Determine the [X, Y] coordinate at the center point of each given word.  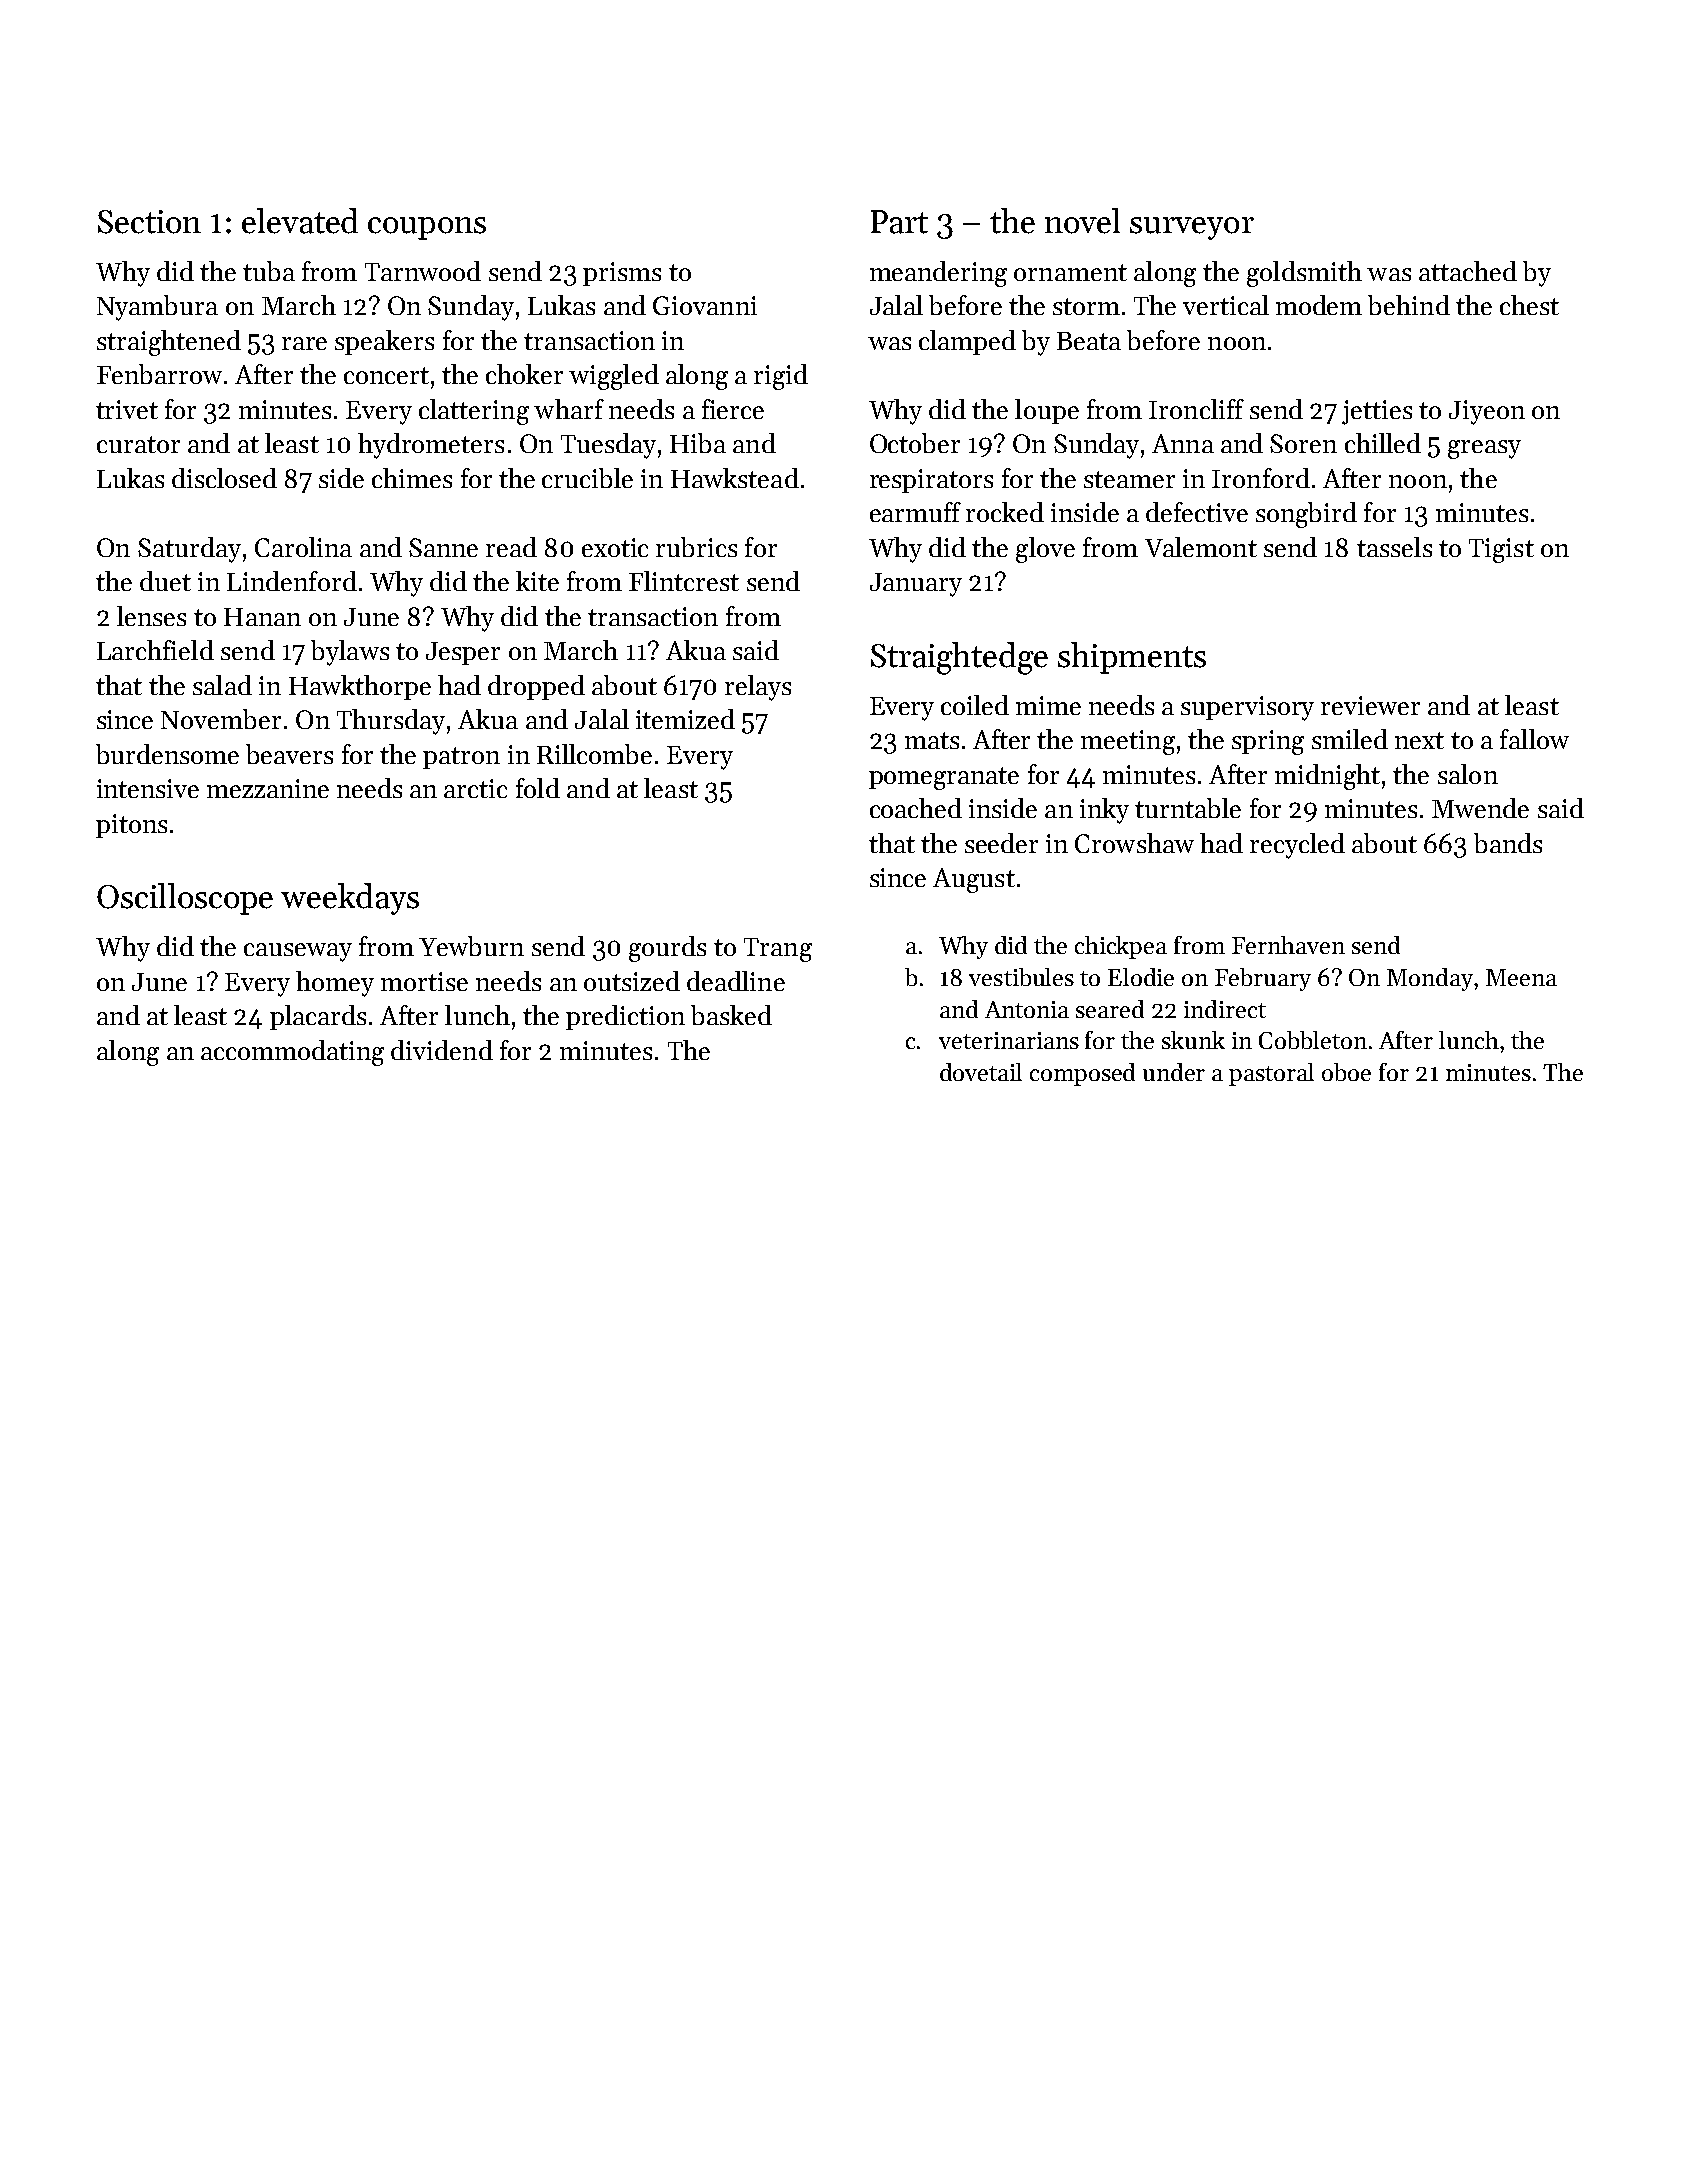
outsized [632, 981]
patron [461, 758]
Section [149, 222]
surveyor [1192, 228]
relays [758, 688]
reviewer [1370, 705]
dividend [442, 1050]
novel [1082, 221]
